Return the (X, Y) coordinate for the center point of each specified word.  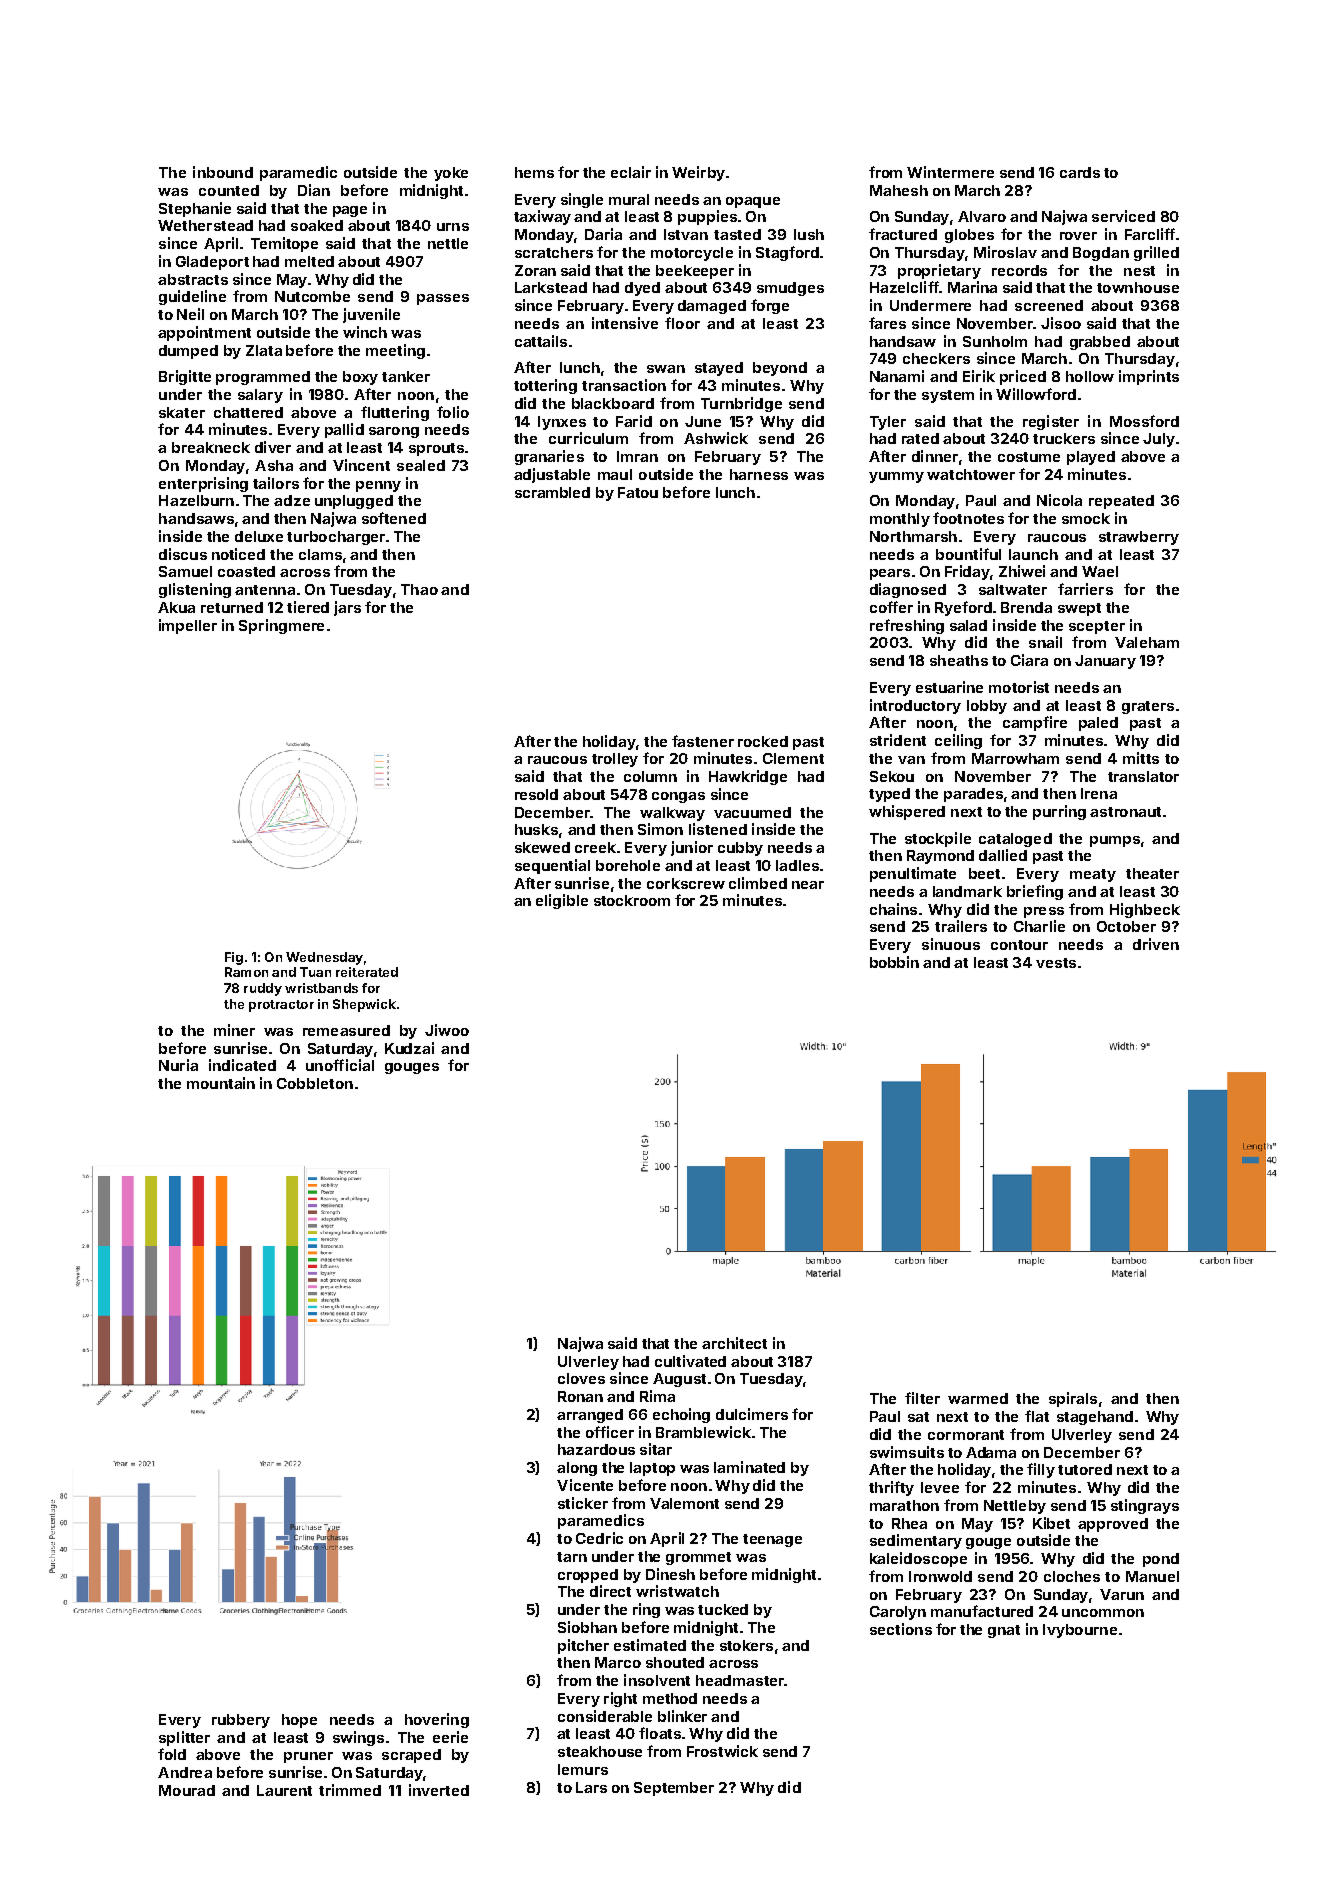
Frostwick (722, 1751)
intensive (625, 323)
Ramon (246, 972)
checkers (936, 358)
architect (734, 1343)
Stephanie (195, 209)
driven (1156, 944)
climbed (758, 883)
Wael (1100, 571)
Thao (419, 589)
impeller (188, 626)
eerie (450, 1737)
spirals (1073, 1399)
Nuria (178, 1065)
